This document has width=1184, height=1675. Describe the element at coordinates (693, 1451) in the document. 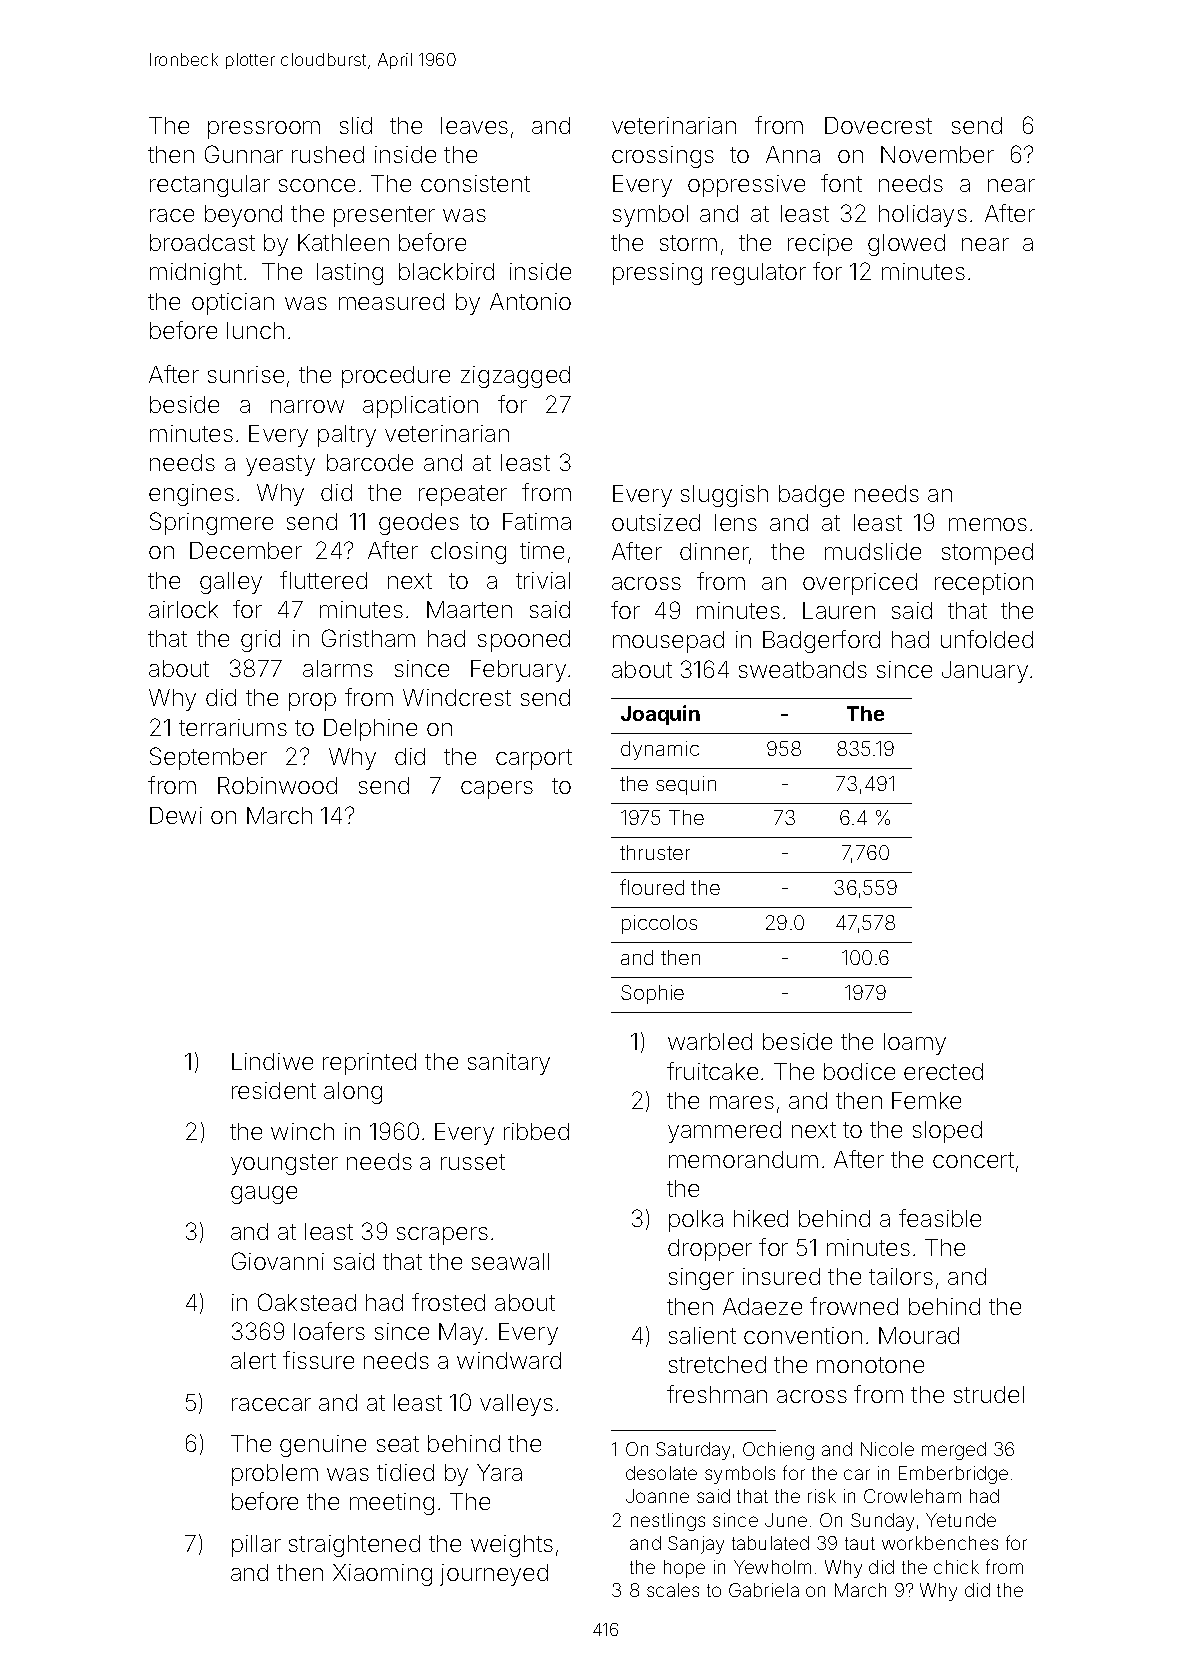

I see `Saturday` at that location.
